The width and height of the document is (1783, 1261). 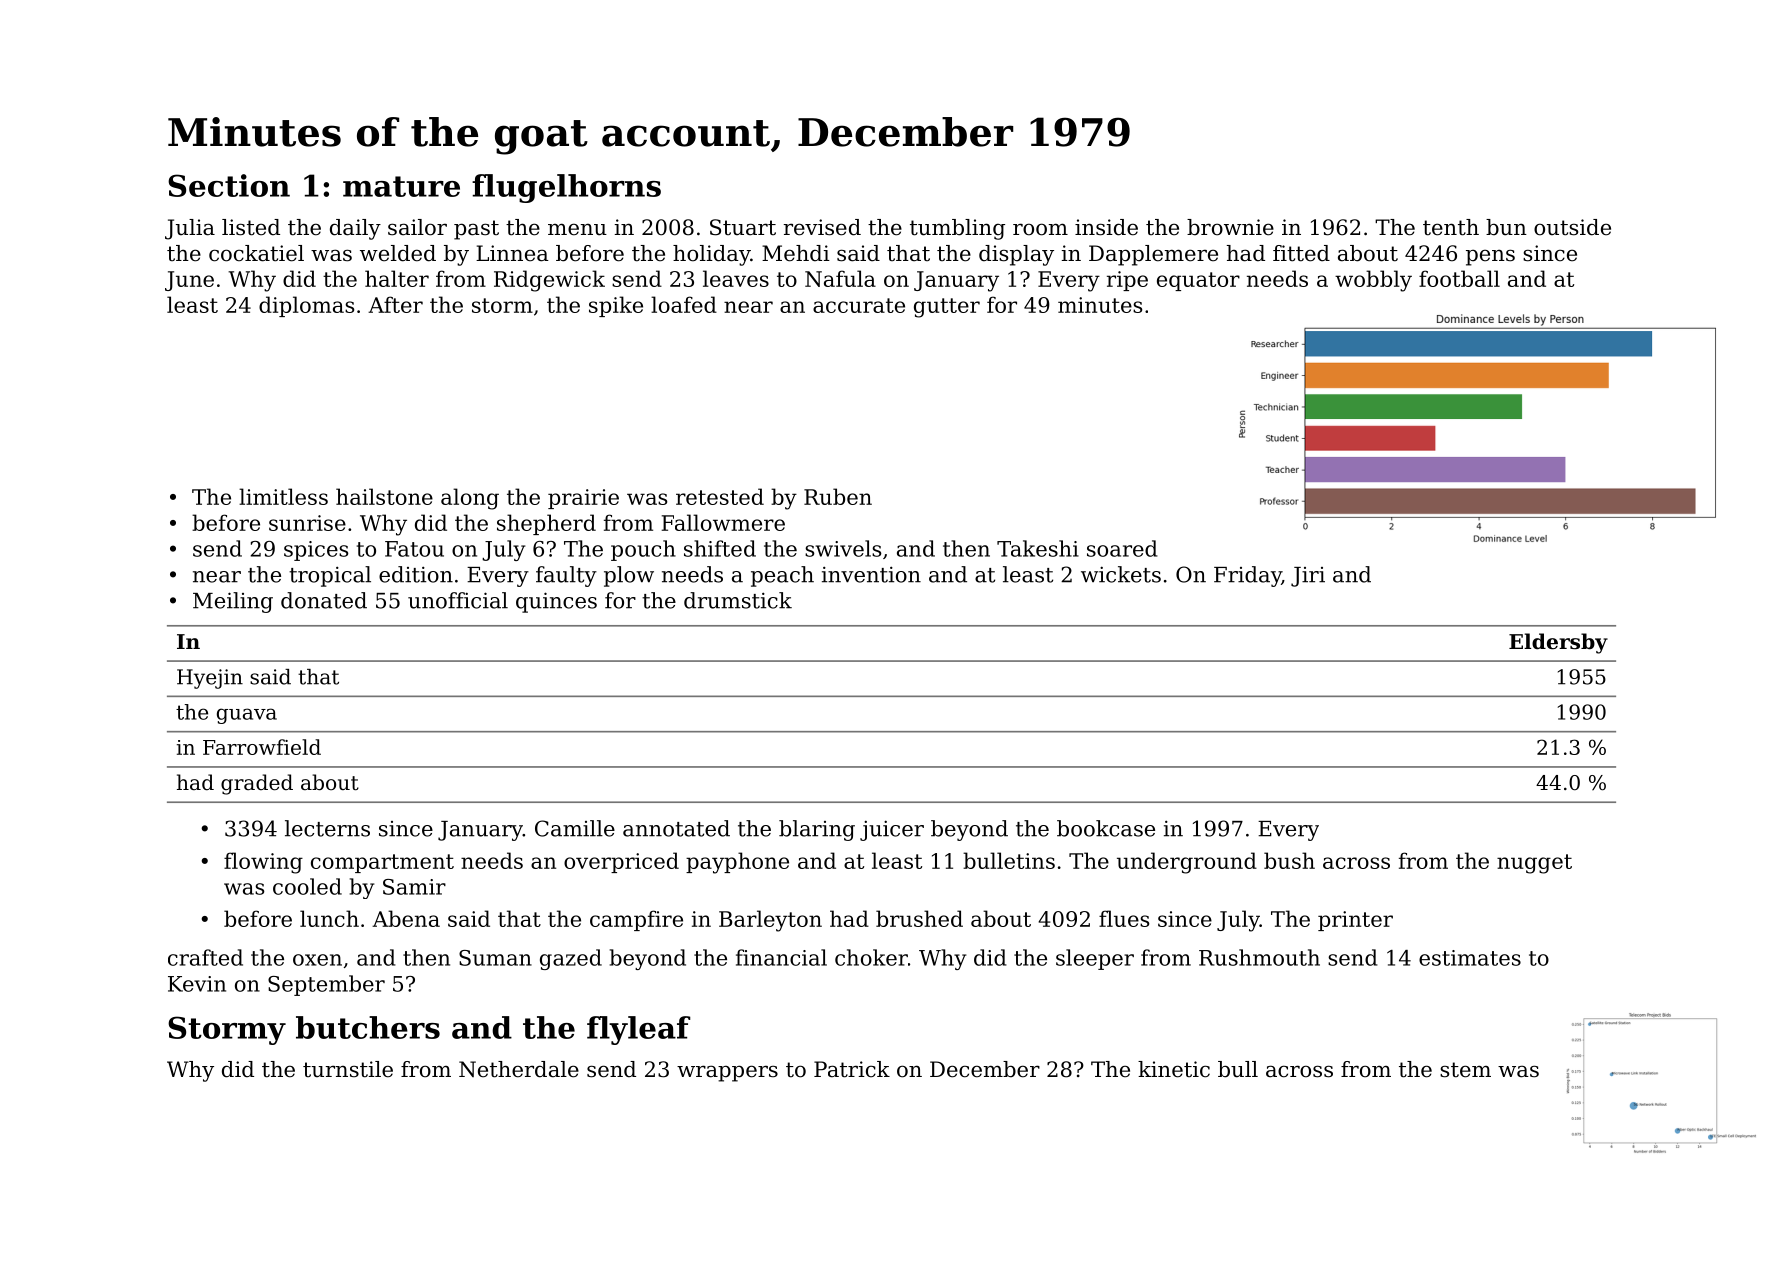 What do you see at coordinates (720, 496) in the document?
I see `retested` at bounding box center [720, 496].
